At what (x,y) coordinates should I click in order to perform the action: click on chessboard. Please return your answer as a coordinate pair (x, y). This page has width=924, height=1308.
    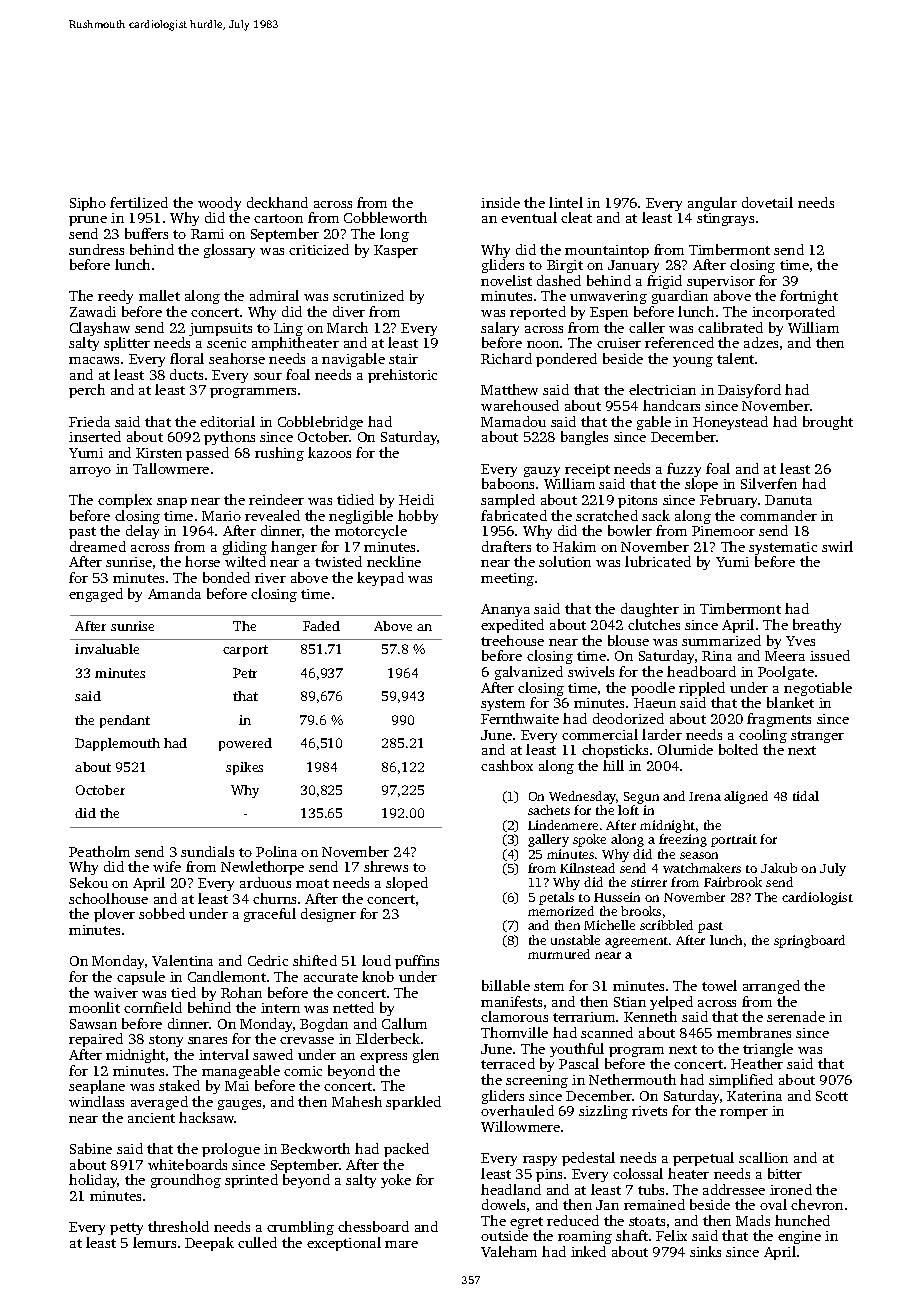
    Looking at the image, I should click on (373, 1226).
